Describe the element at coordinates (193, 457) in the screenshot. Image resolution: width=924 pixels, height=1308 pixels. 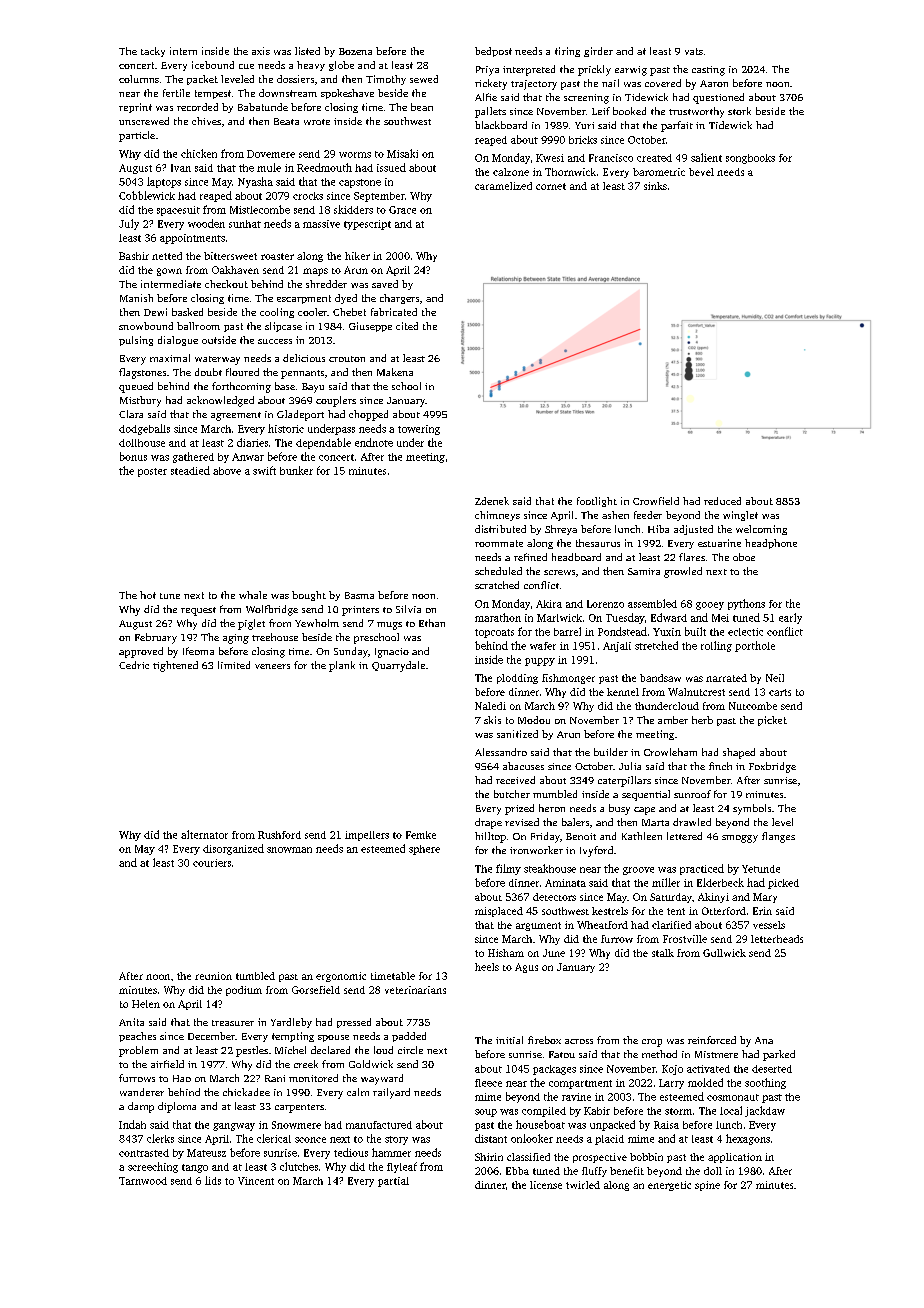
I see `gathered` at that location.
